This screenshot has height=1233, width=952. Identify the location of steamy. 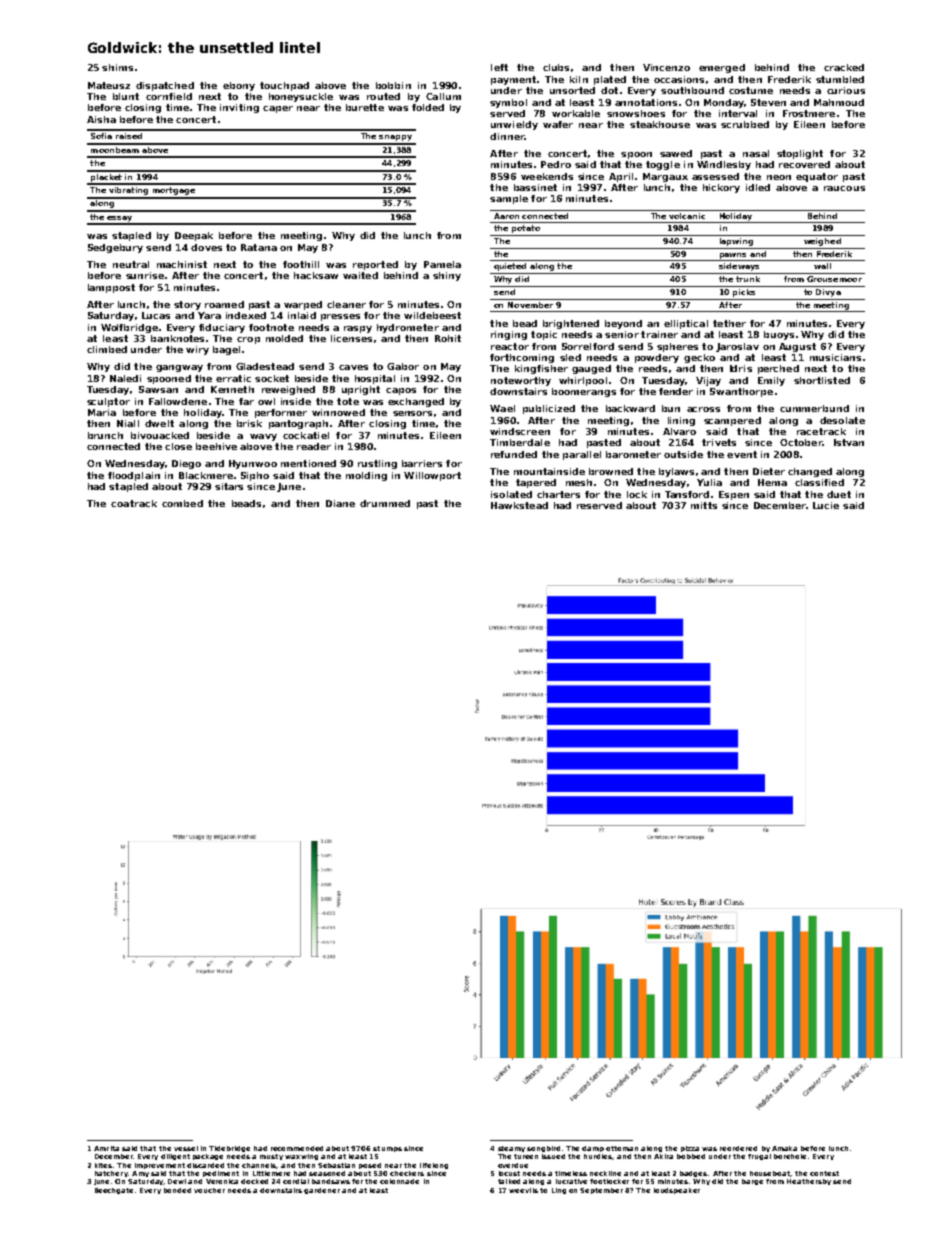
(511, 1149).
